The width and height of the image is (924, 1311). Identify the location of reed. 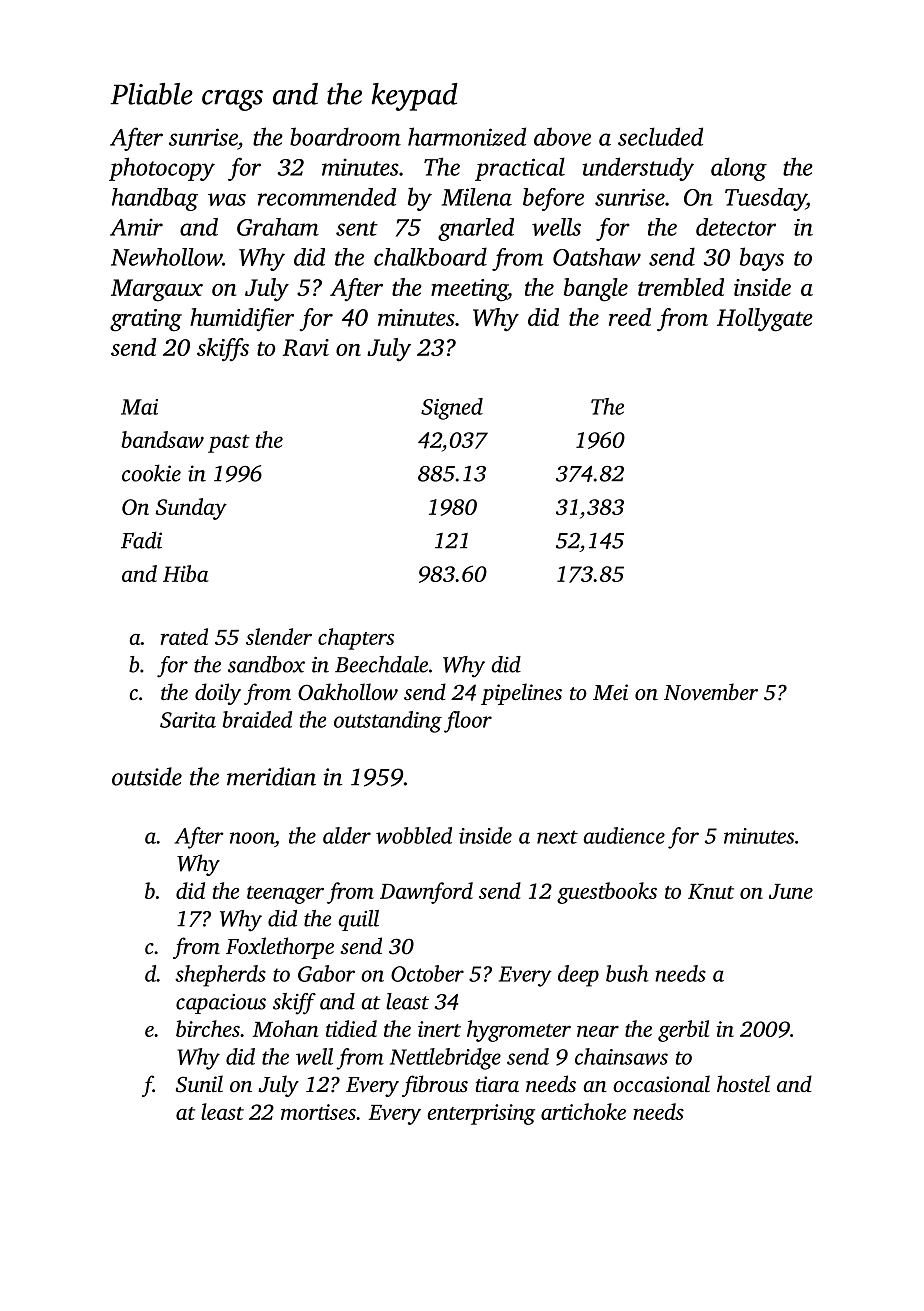
(630, 317).
